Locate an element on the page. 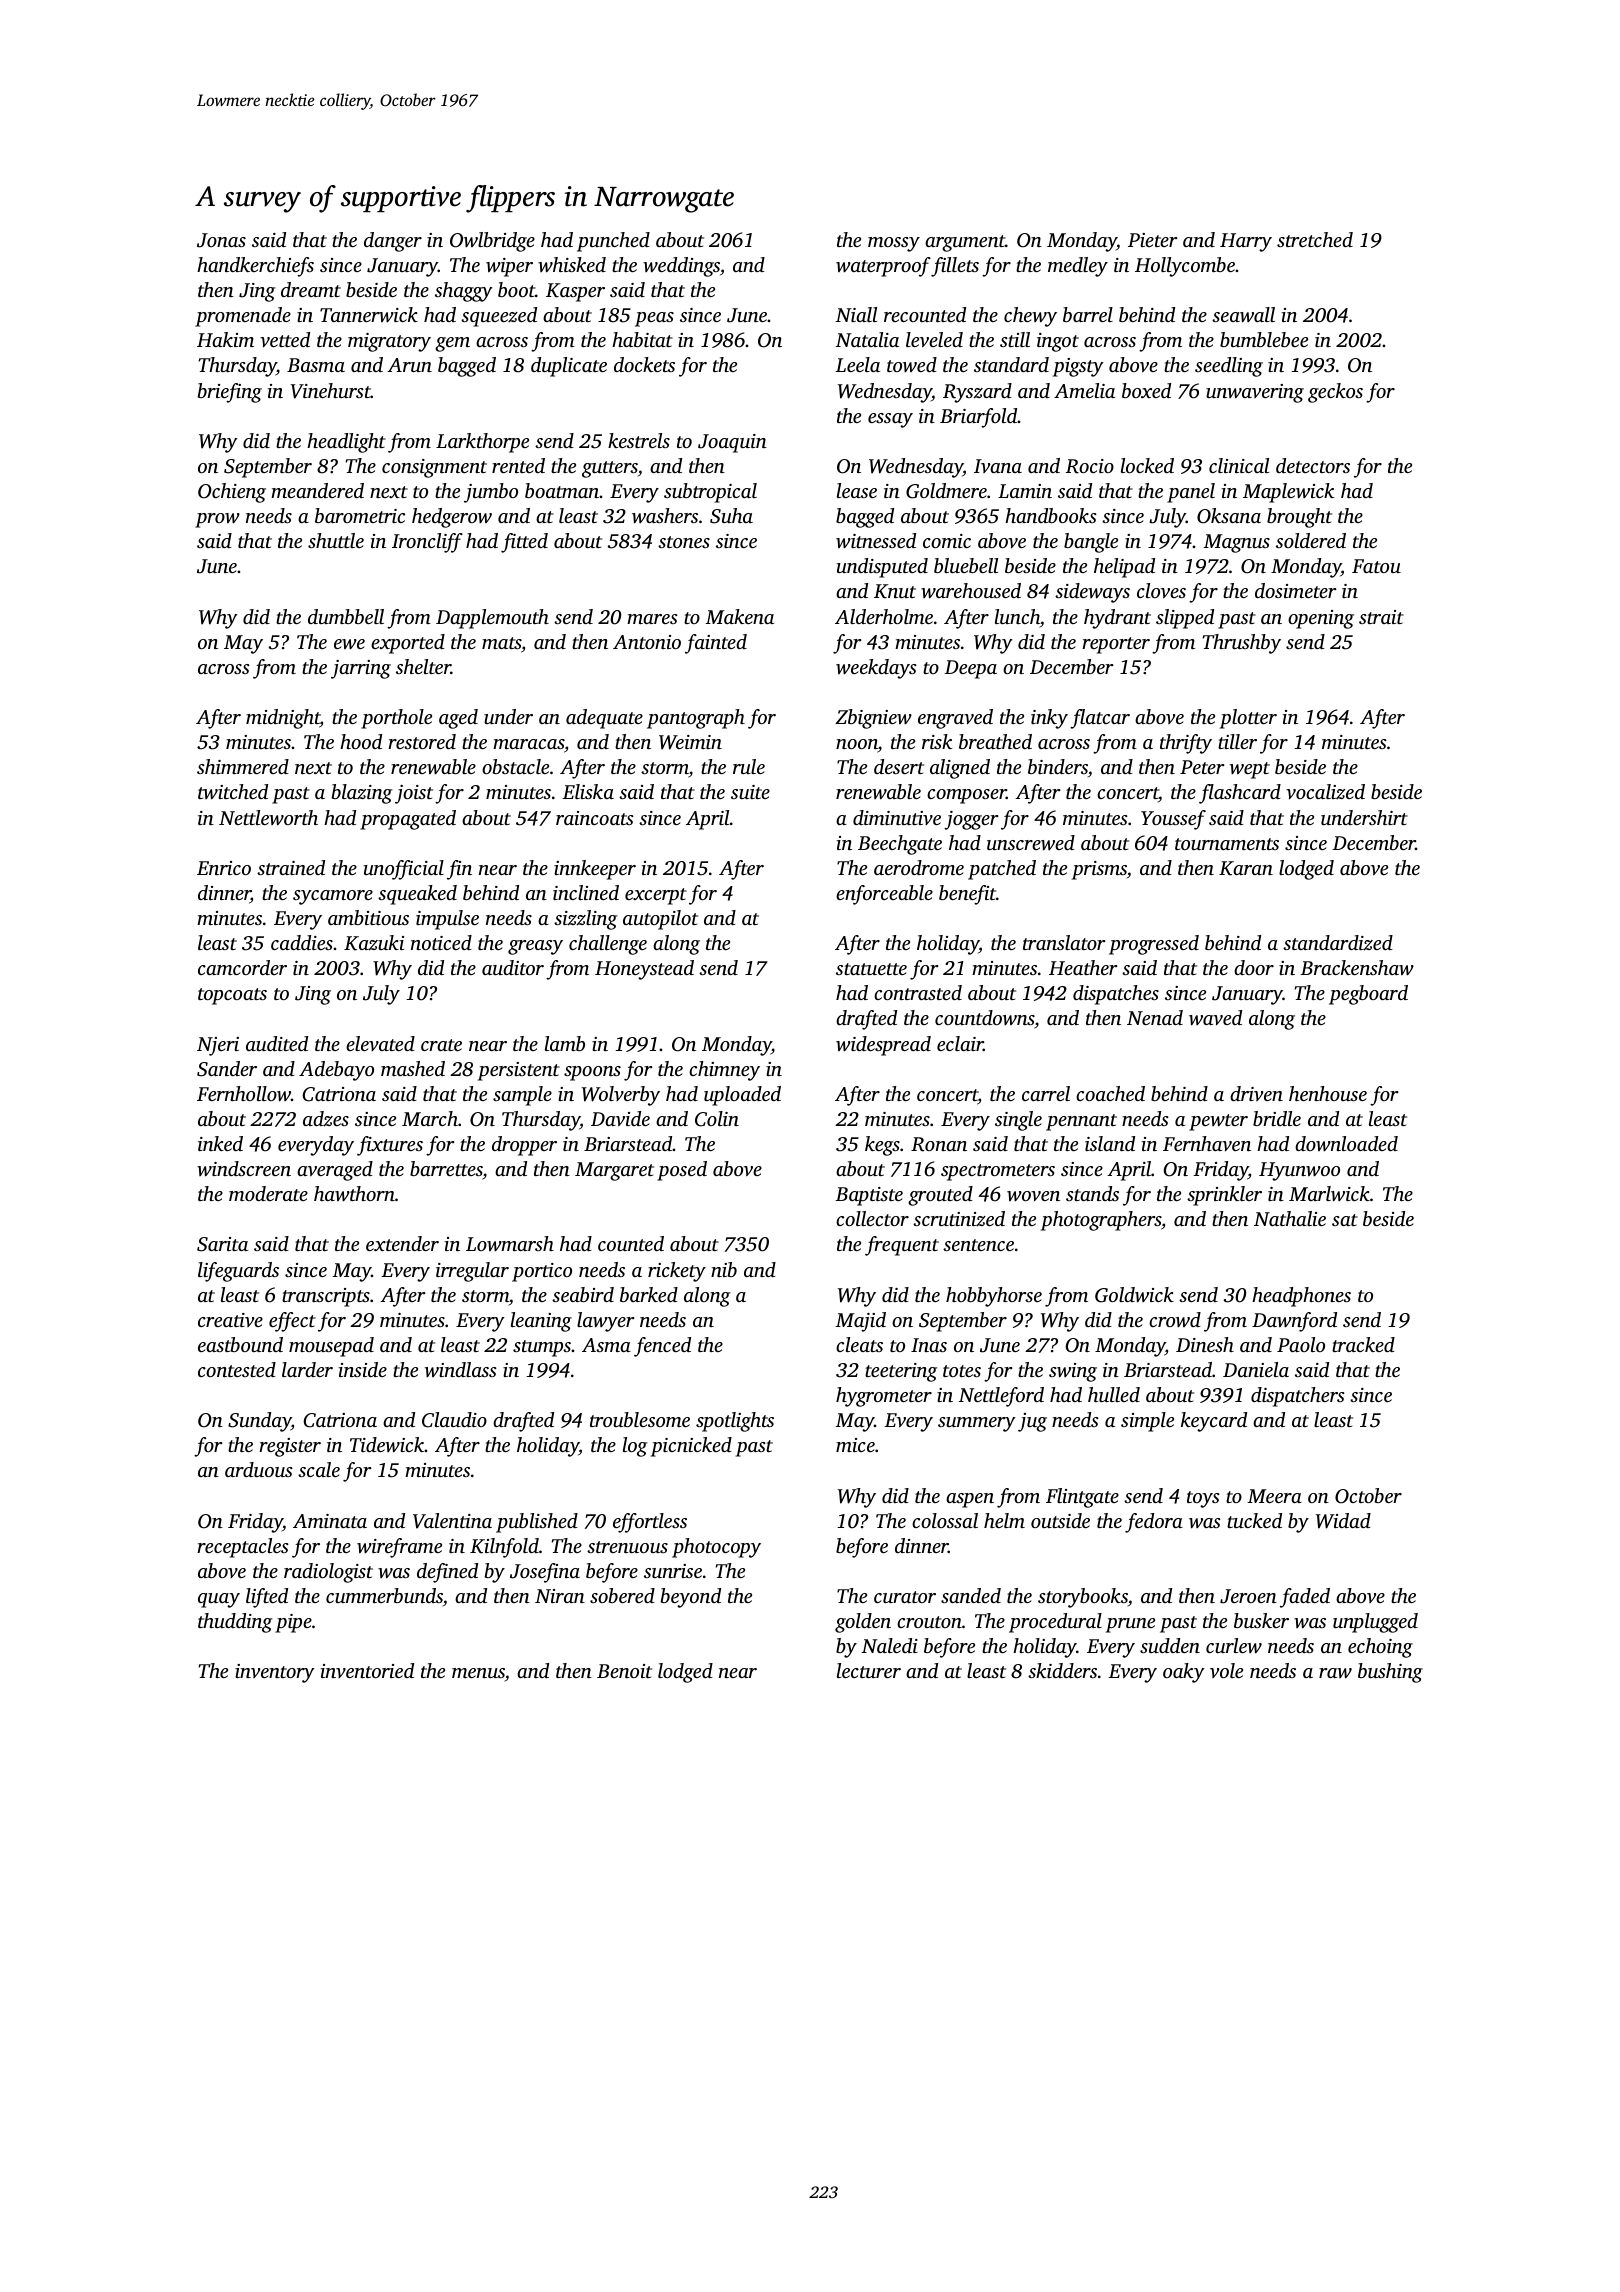 The image size is (1620, 2292). quay is located at coordinates (219, 1600).
